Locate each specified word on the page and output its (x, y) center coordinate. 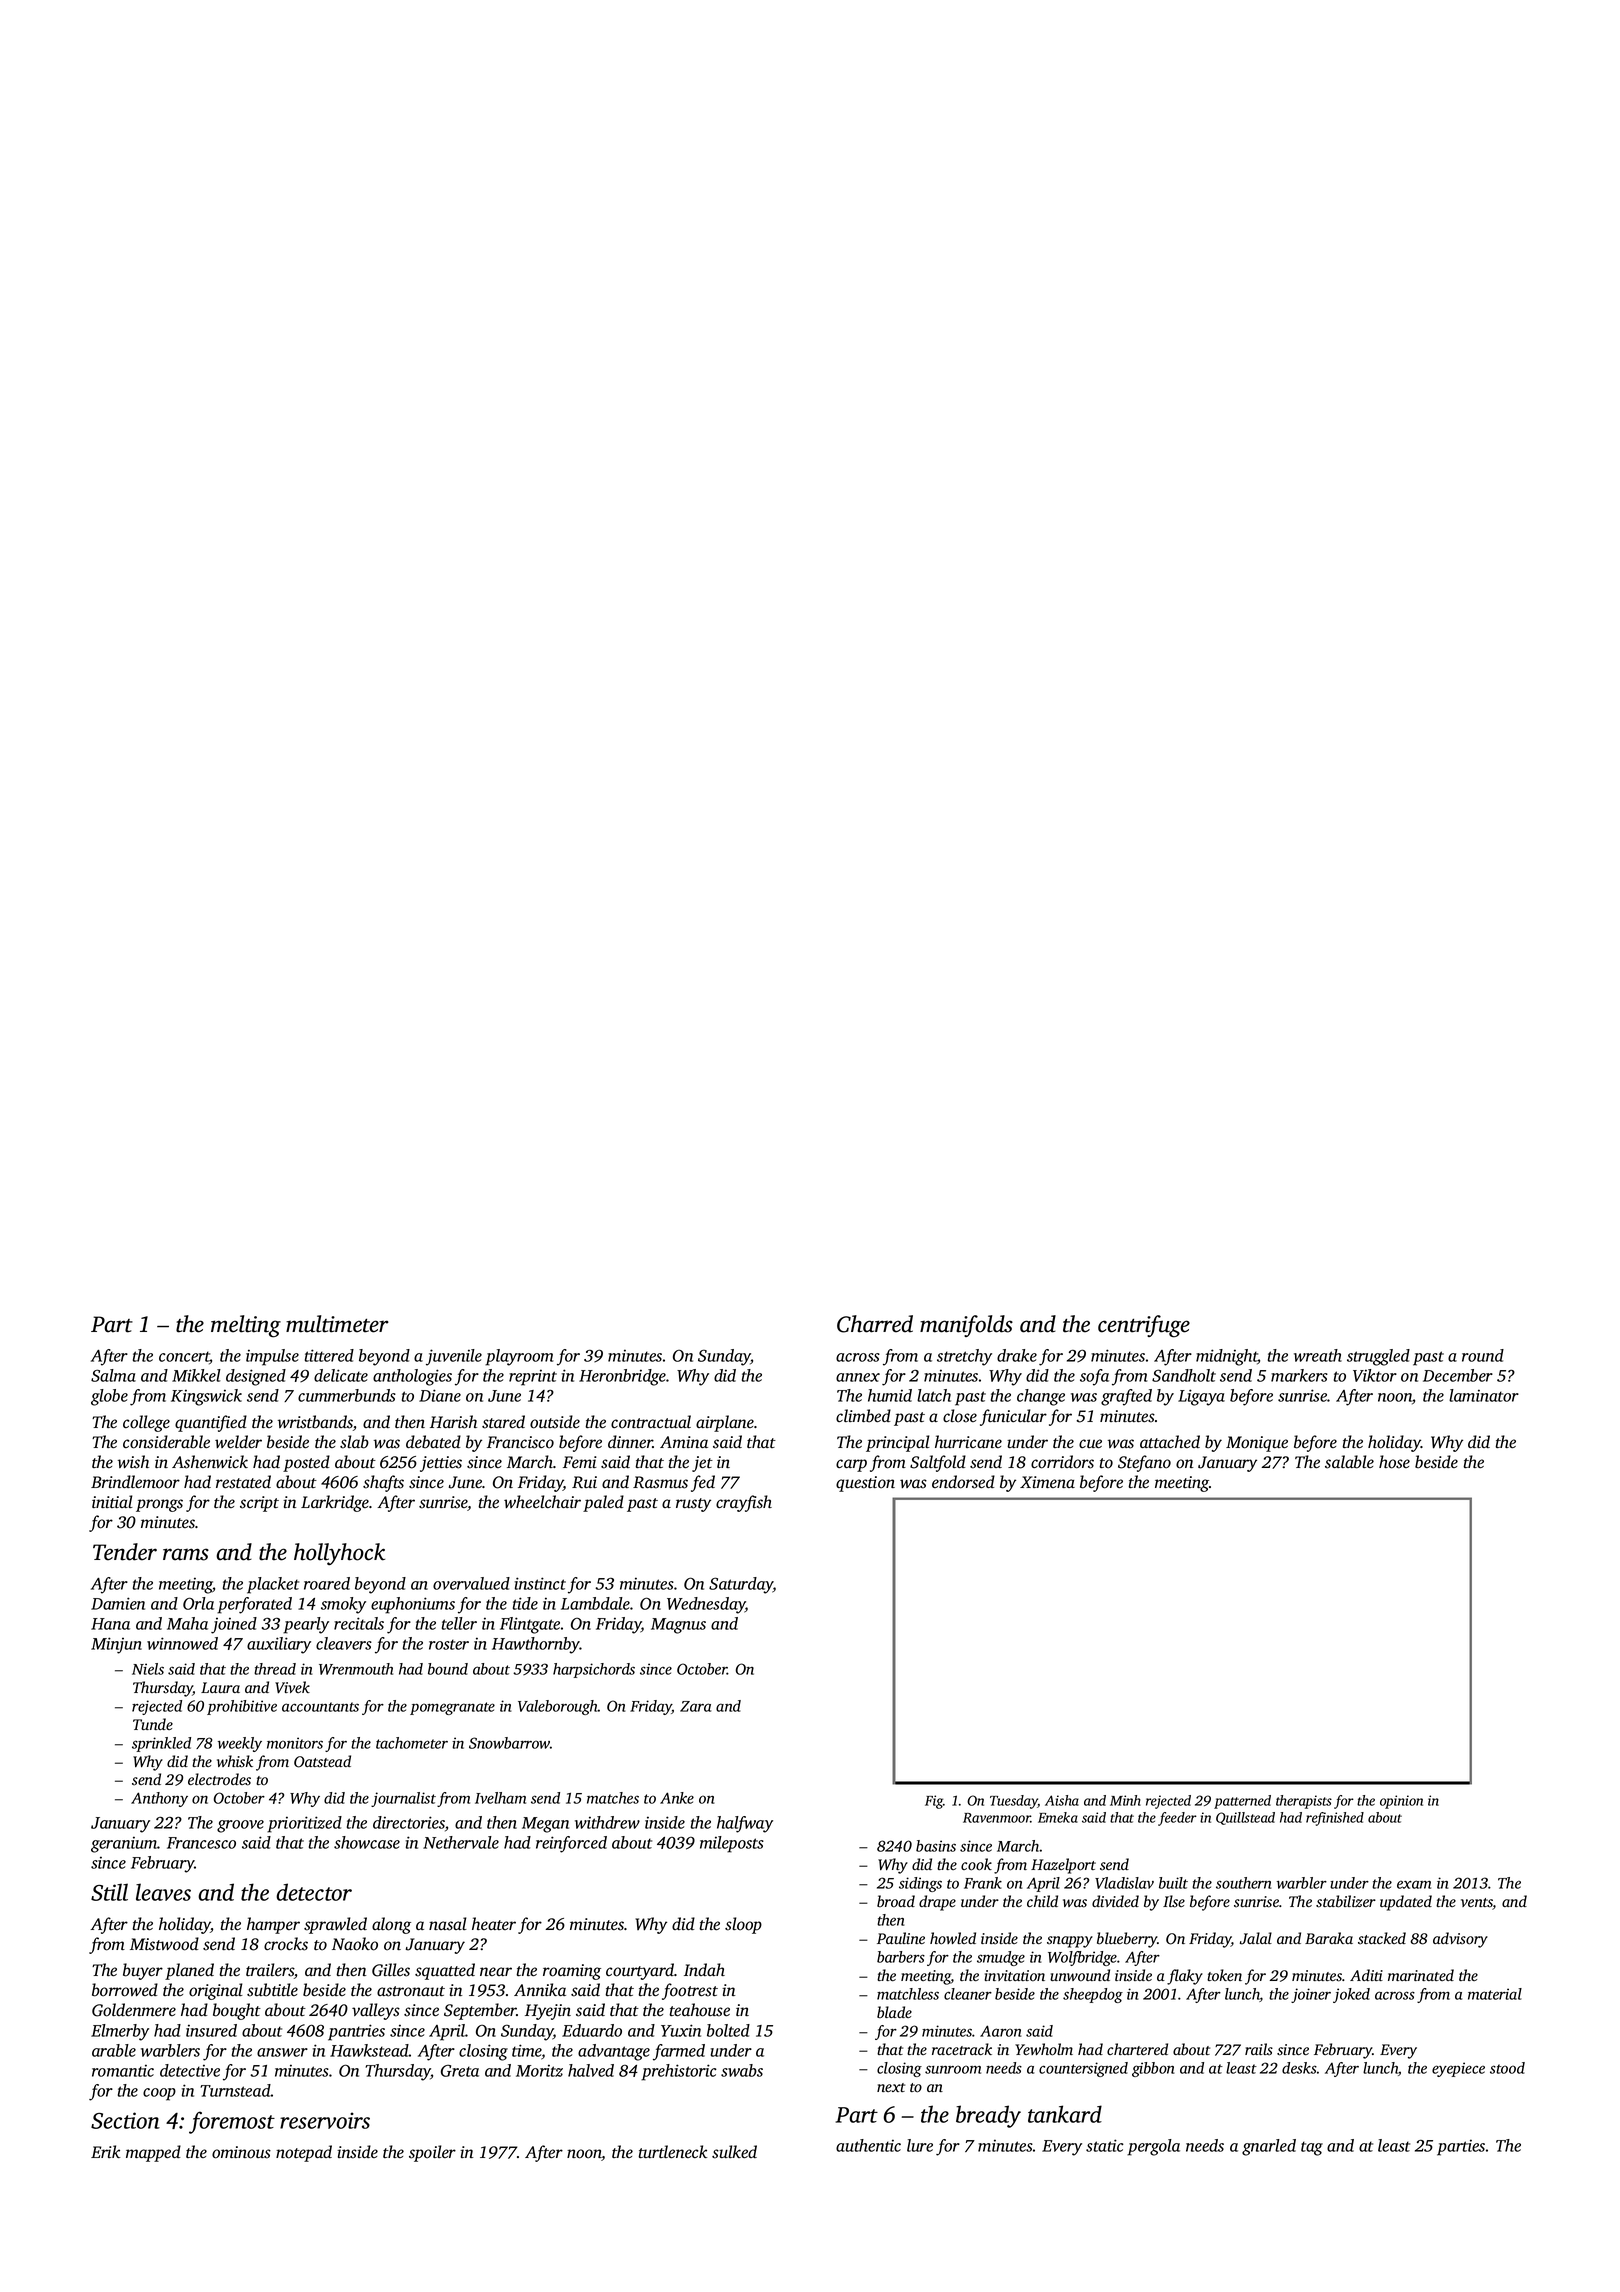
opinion (1401, 1802)
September (480, 2011)
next (891, 2087)
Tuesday (1014, 1802)
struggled (1378, 1357)
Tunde (153, 1724)
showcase (367, 1842)
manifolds (966, 1326)
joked (1351, 1995)
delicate (341, 1375)
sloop (743, 1925)
